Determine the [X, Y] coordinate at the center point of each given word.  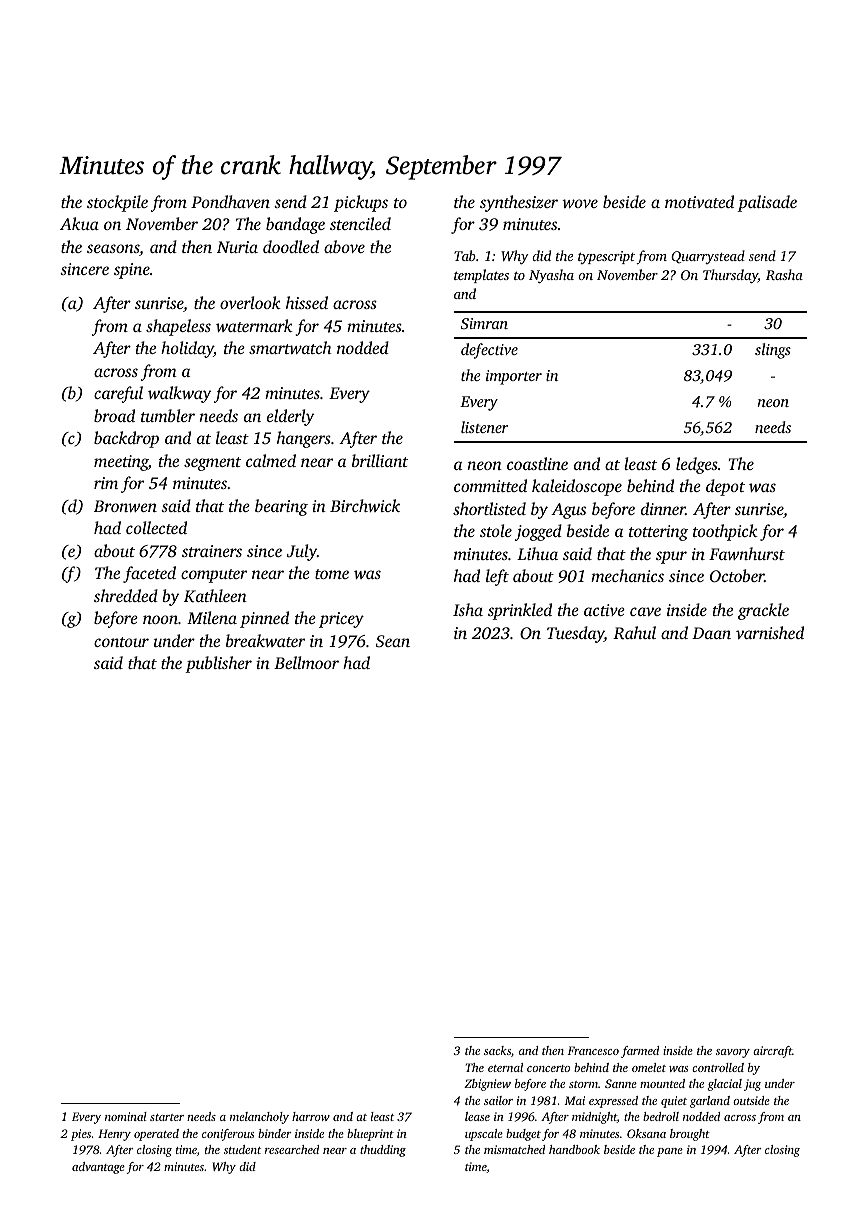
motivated [699, 201]
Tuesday [575, 634]
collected [156, 527]
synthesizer [519, 203]
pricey [341, 620]
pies [81, 1135]
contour [121, 642]
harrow [311, 1116]
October [737, 576]
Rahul [634, 632]
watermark [254, 325]
